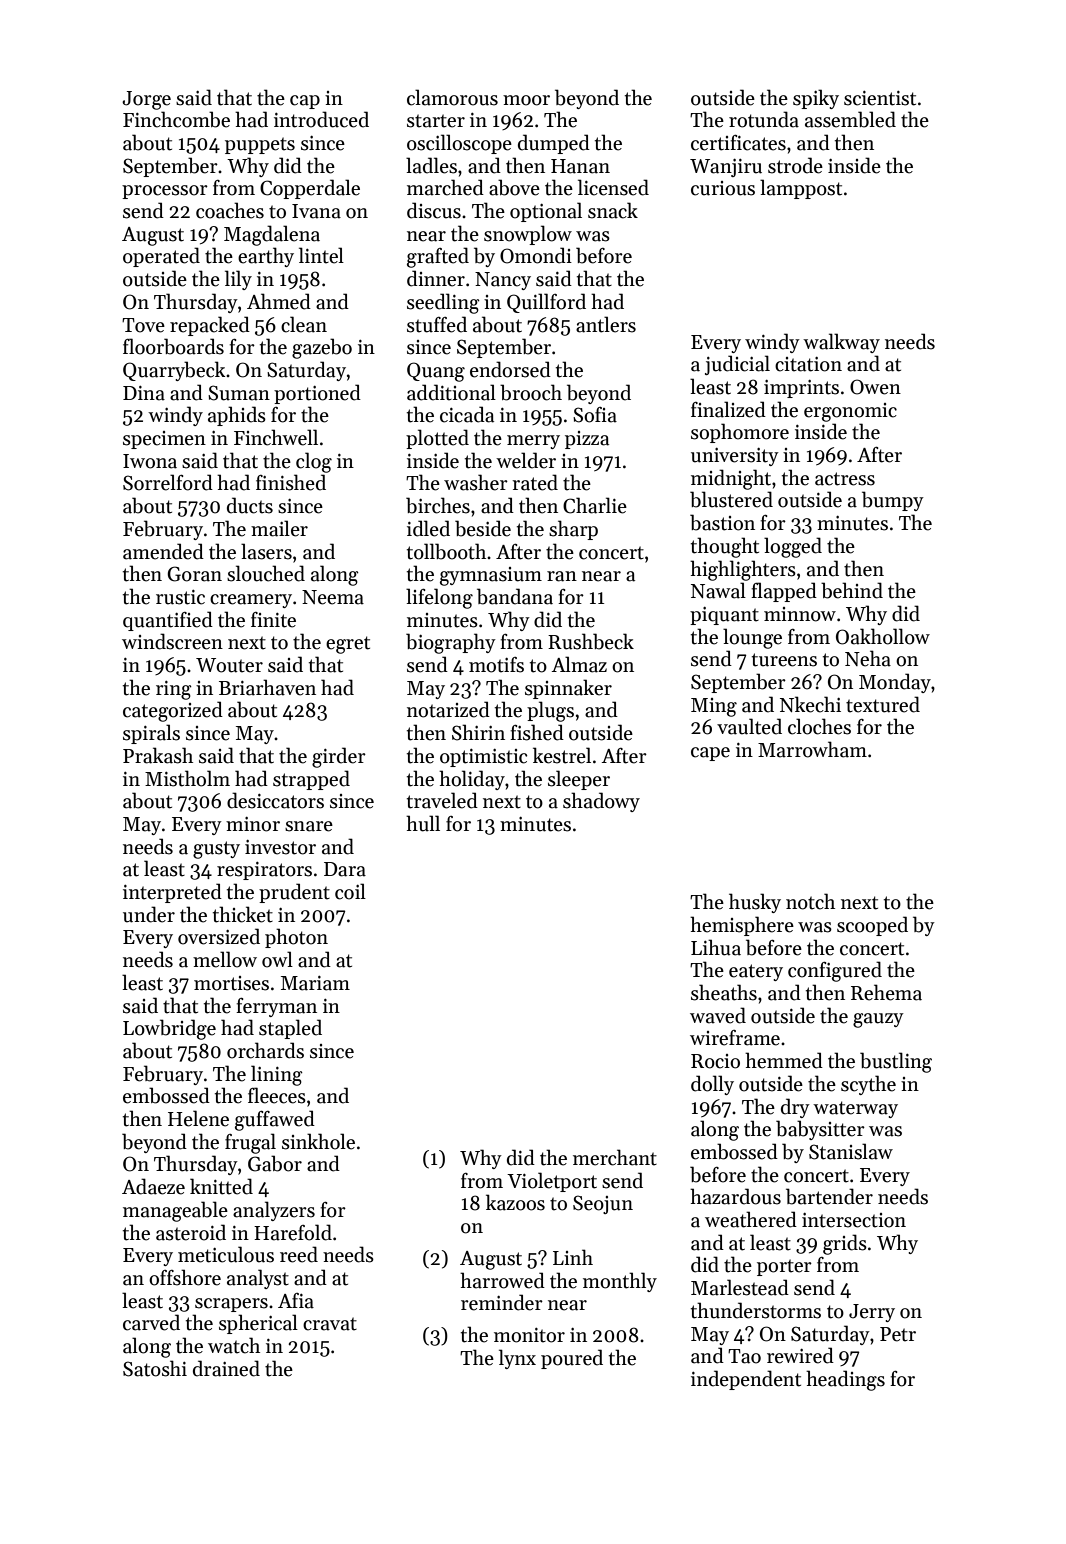 This screenshot has width=1066, height=1544. Describe the element at coordinates (738, 143) in the screenshot. I see `certificates` at that location.
